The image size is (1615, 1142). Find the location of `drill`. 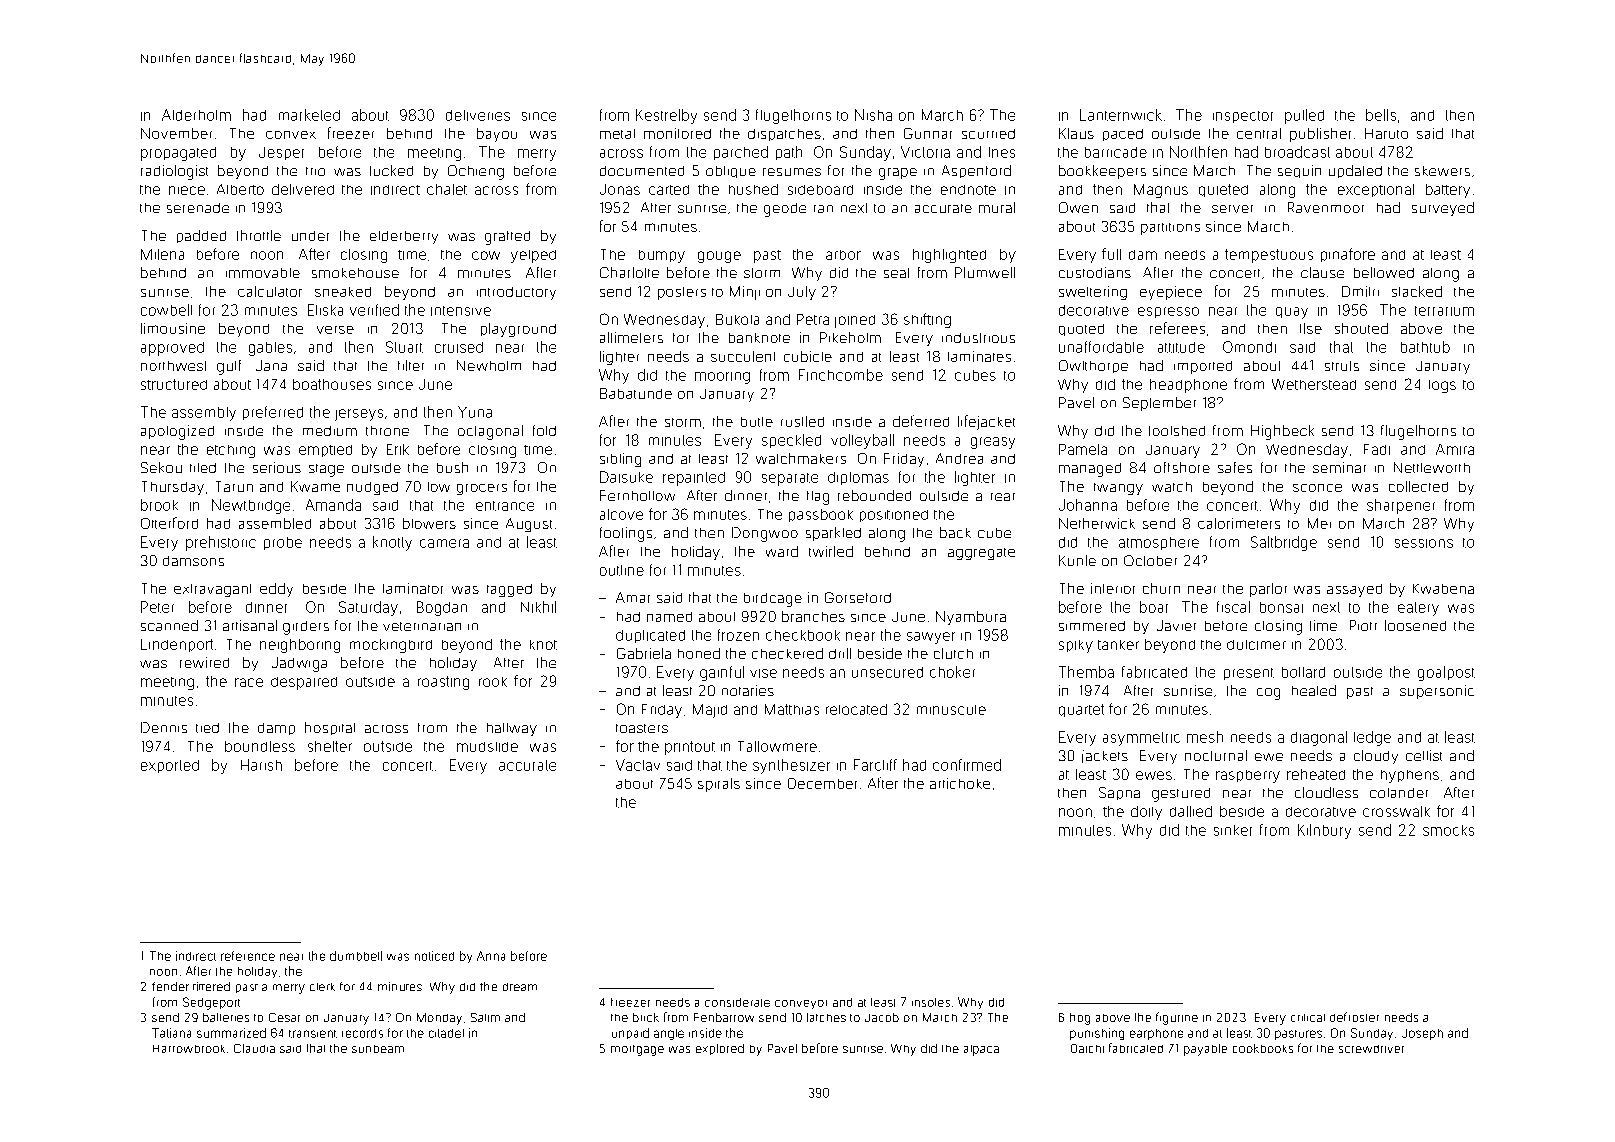

drill is located at coordinates (840, 653).
